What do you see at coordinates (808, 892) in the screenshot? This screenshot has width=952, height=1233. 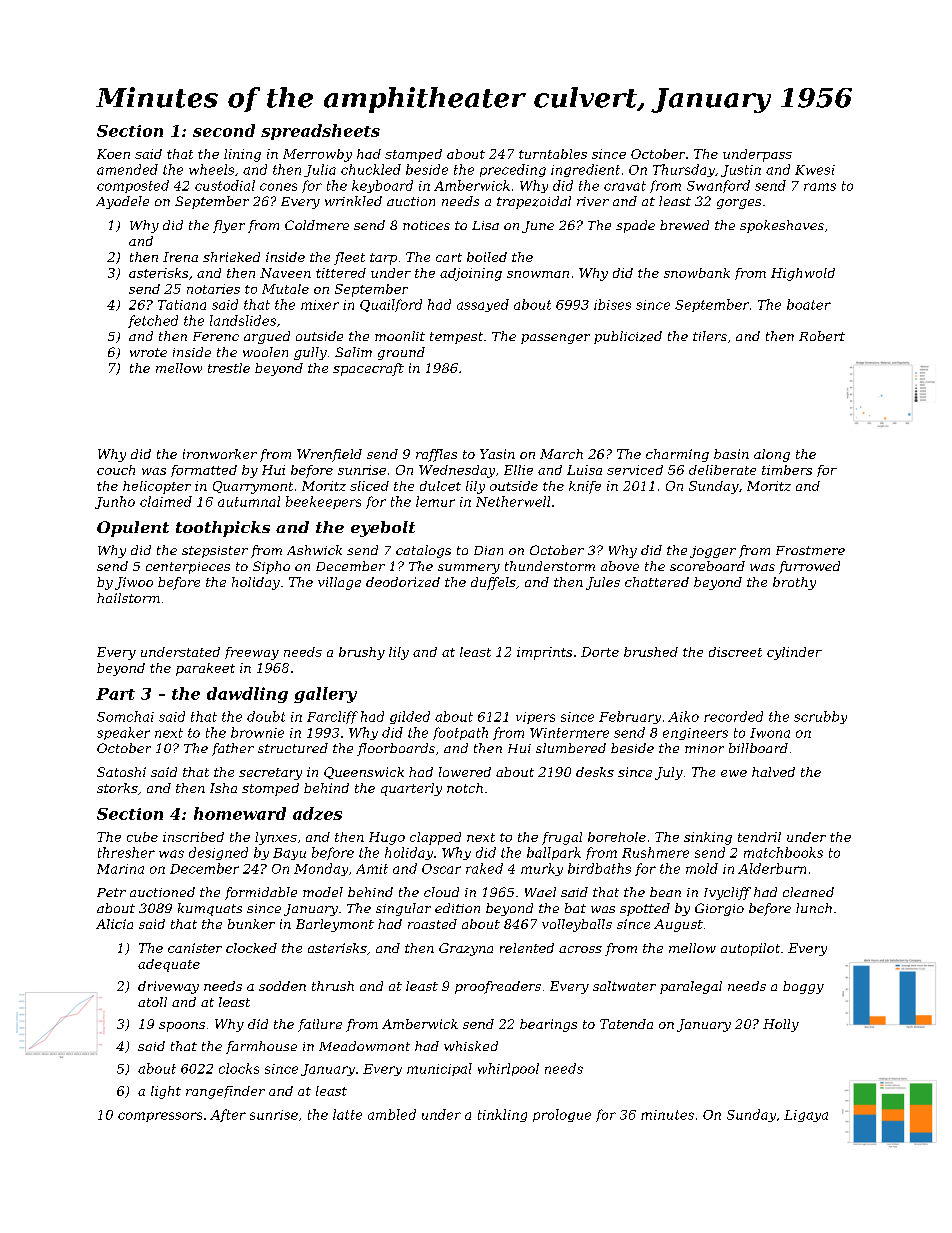 I see `cleaned` at bounding box center [808, 892].
